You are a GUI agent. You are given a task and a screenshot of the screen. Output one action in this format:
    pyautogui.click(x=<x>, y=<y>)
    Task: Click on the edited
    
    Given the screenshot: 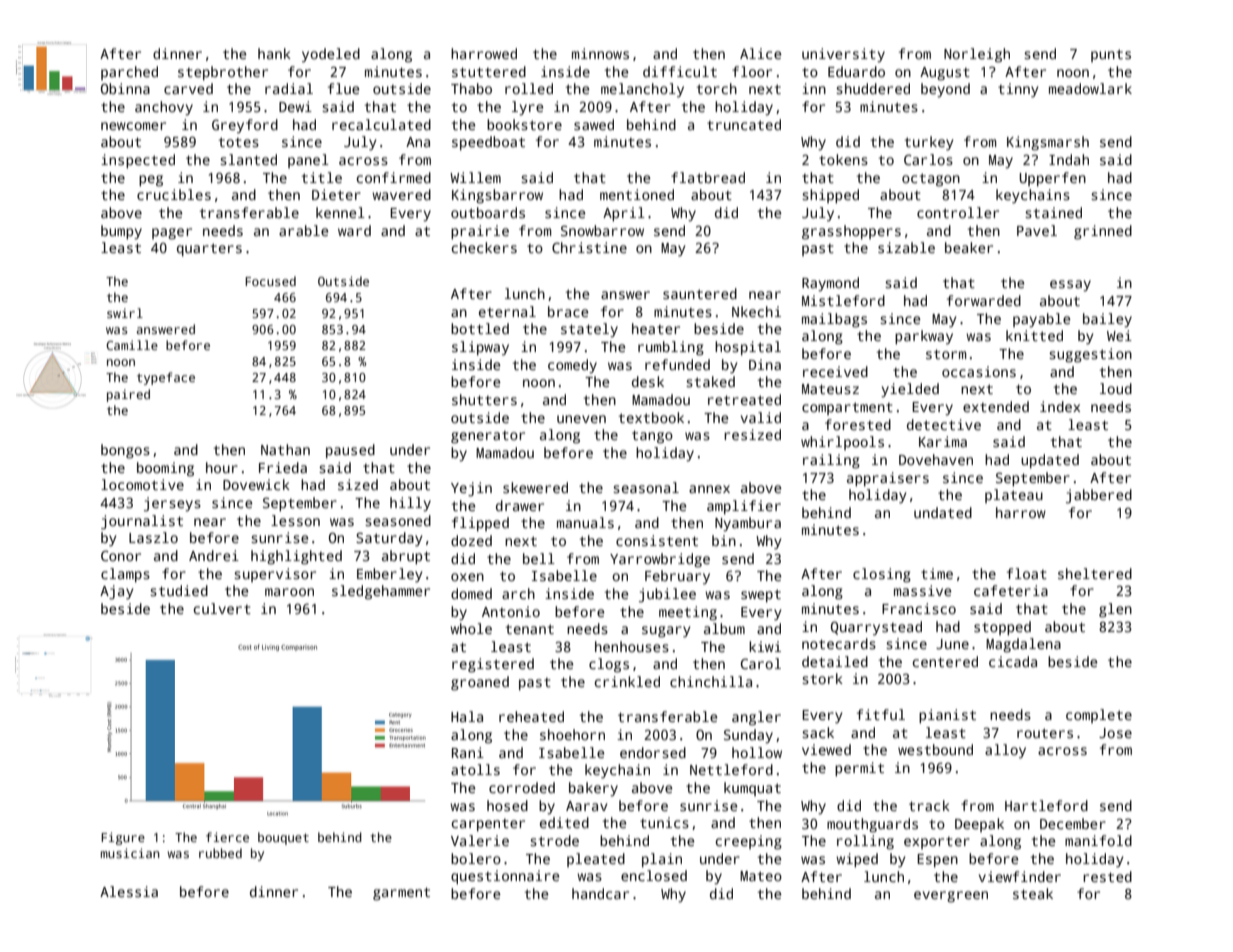 What is the action you would take?
    pyautogui.click(x=564, y=822)
